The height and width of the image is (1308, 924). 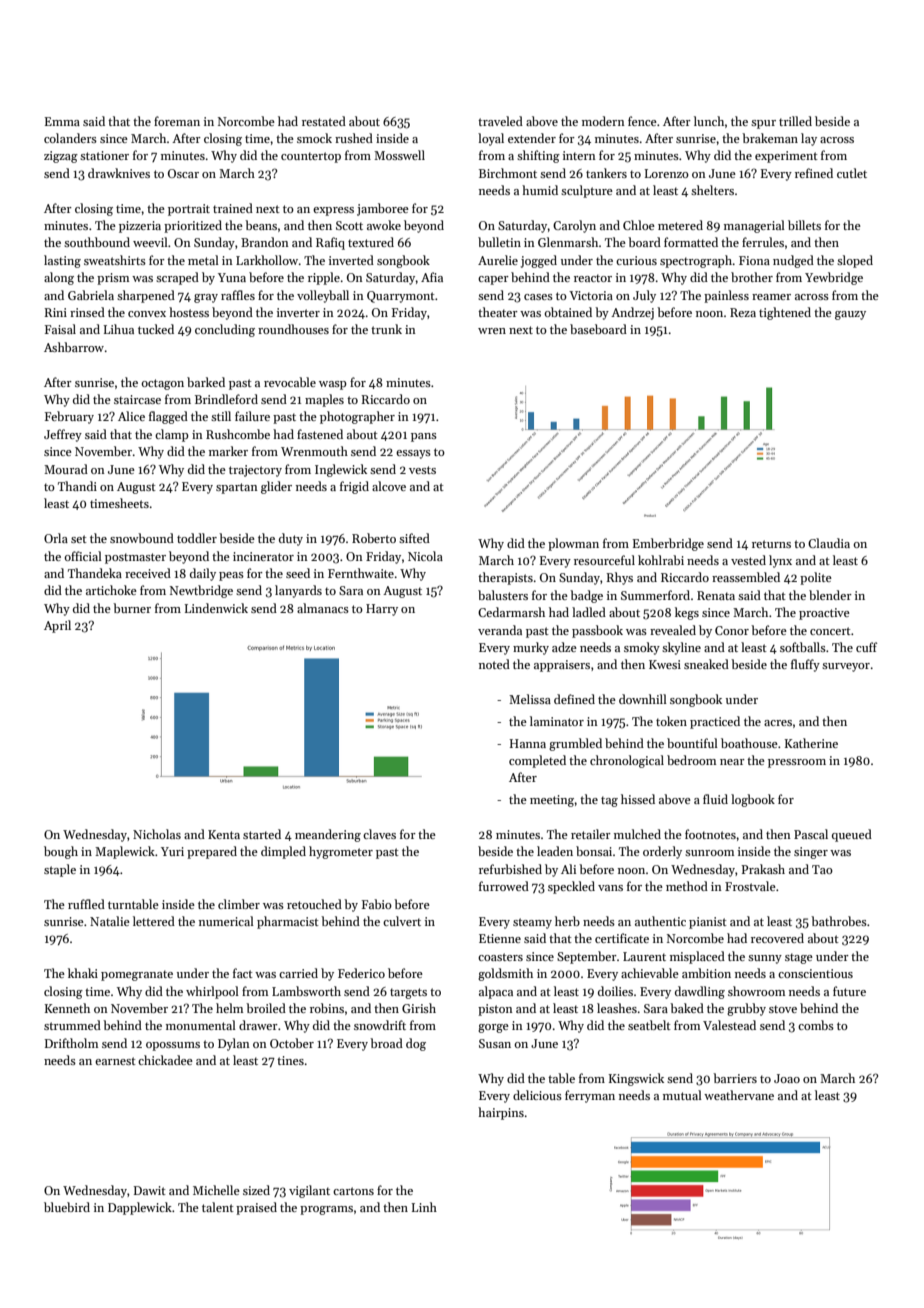 What do you see at coordinates (500, 121) in the image?
I see `traveled` at bounding box center [500, 121].
